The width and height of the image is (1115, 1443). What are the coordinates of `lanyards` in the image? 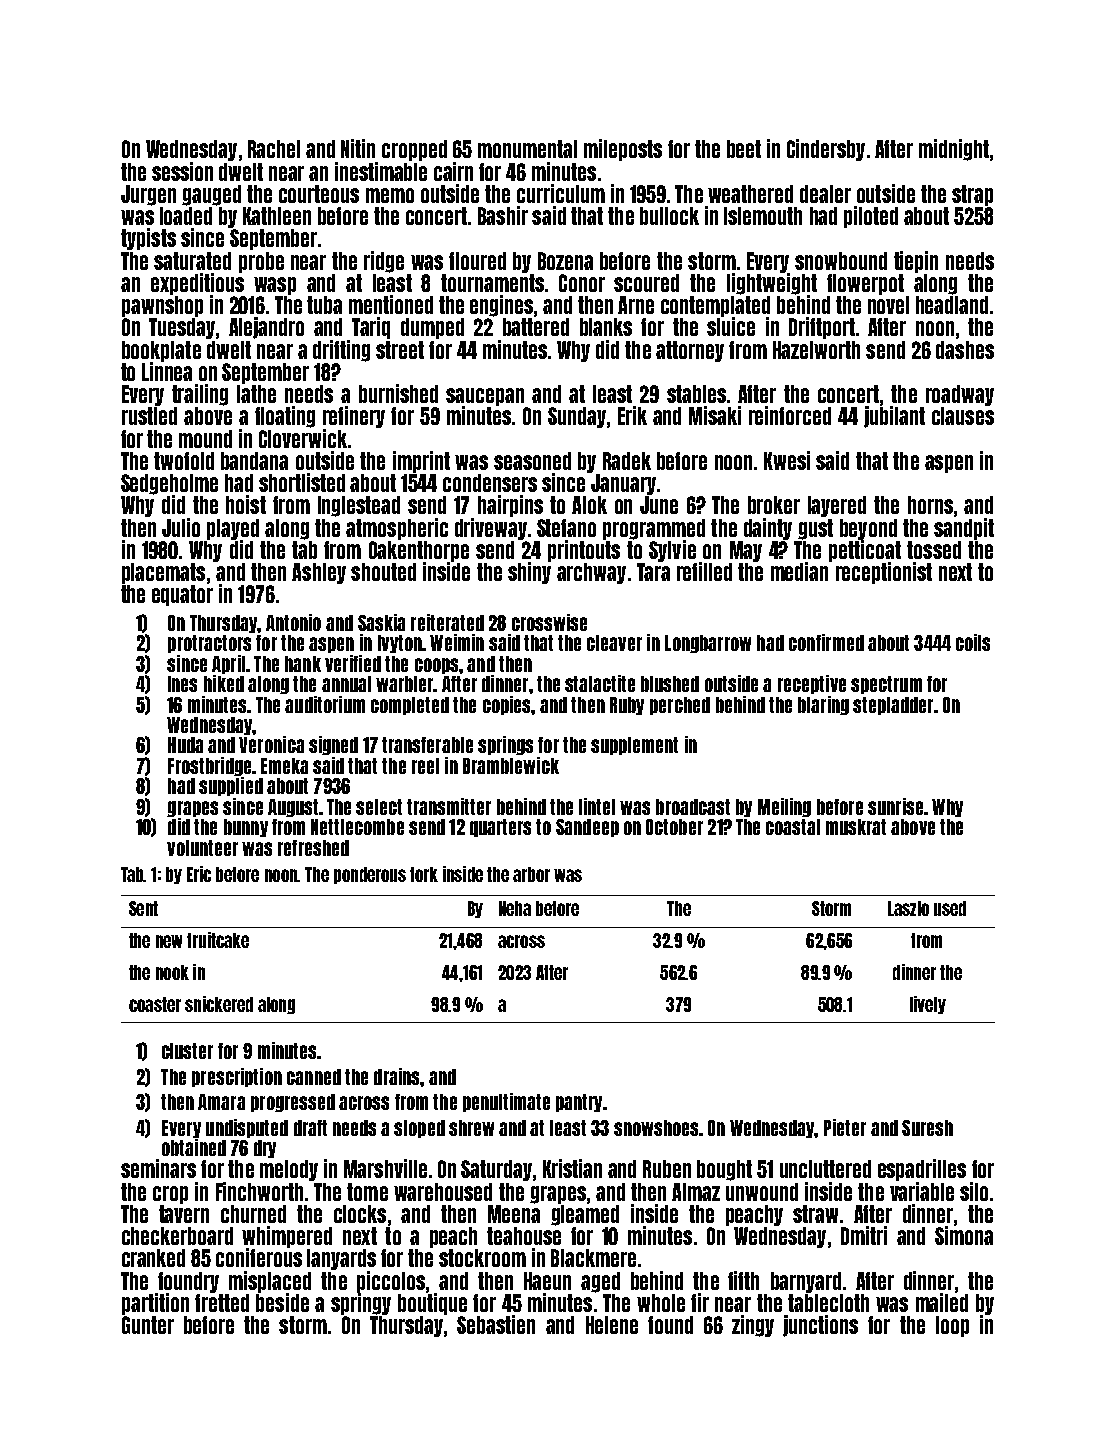 It's located at (341, 1259).
